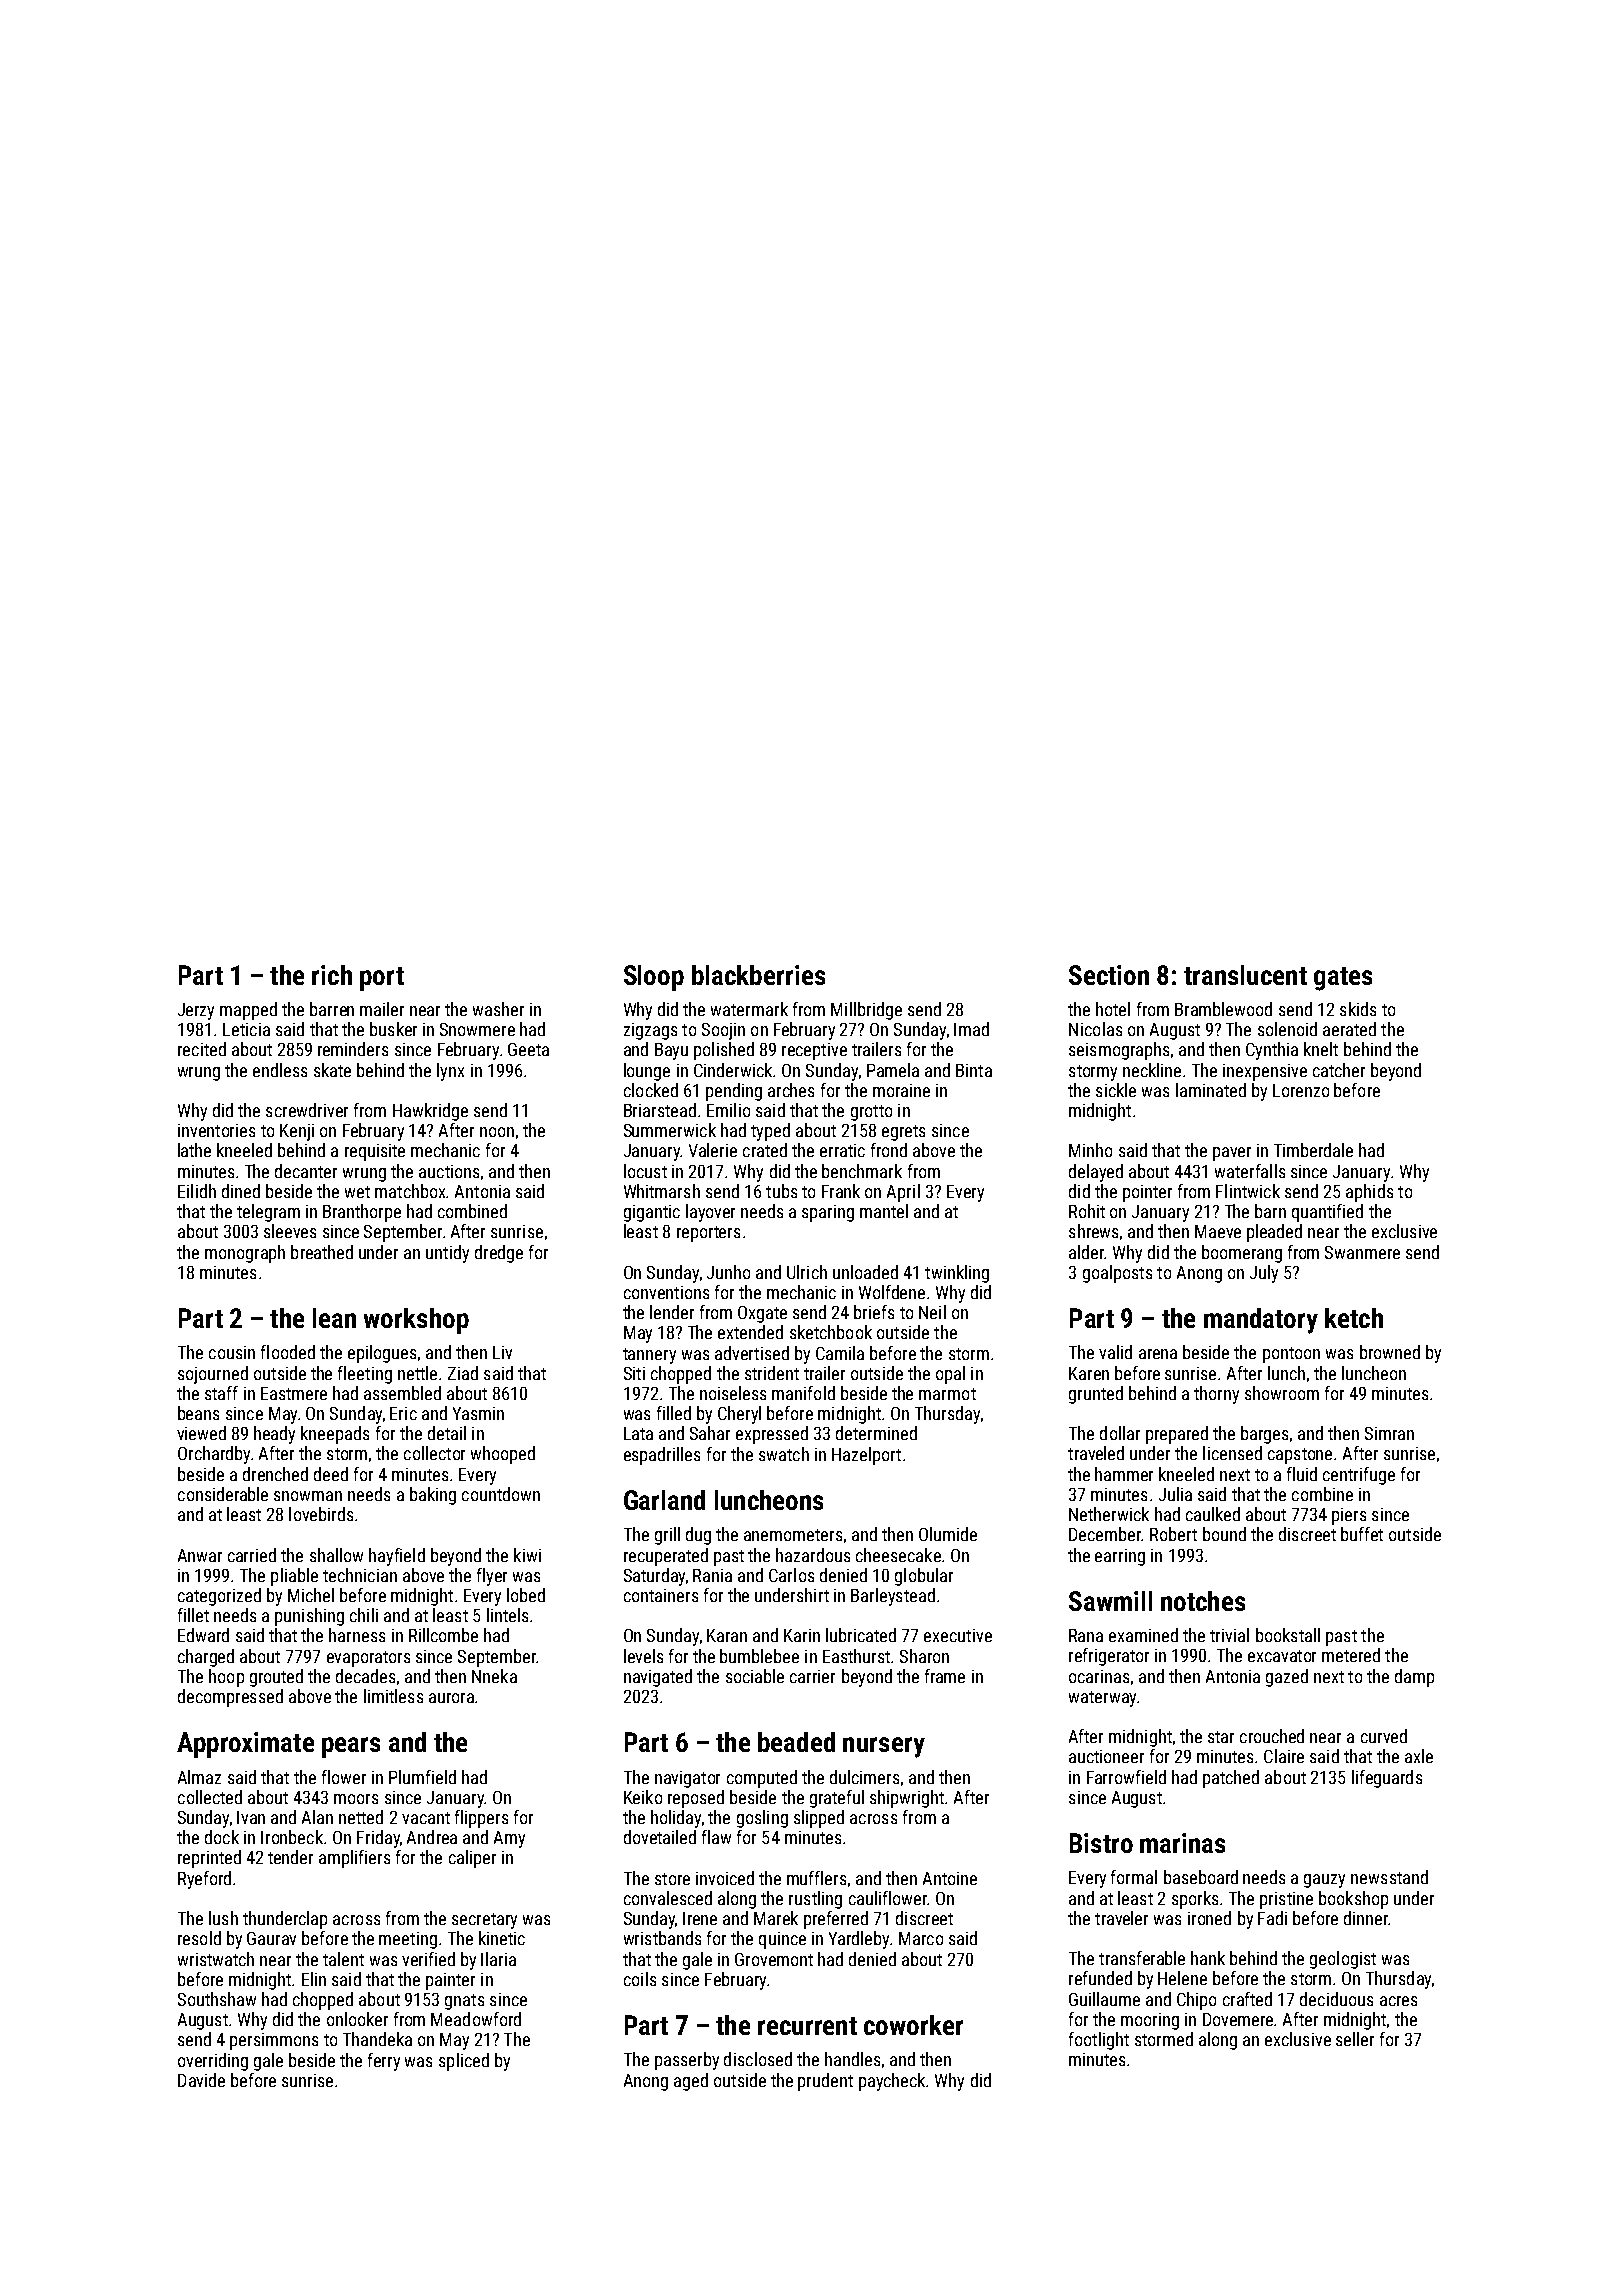 Image resolution: width=1620 pixels, height=2292 pixels. Describe the element at coordinates (201, 2080) in the screenshot. I see `Davide` at that location.
